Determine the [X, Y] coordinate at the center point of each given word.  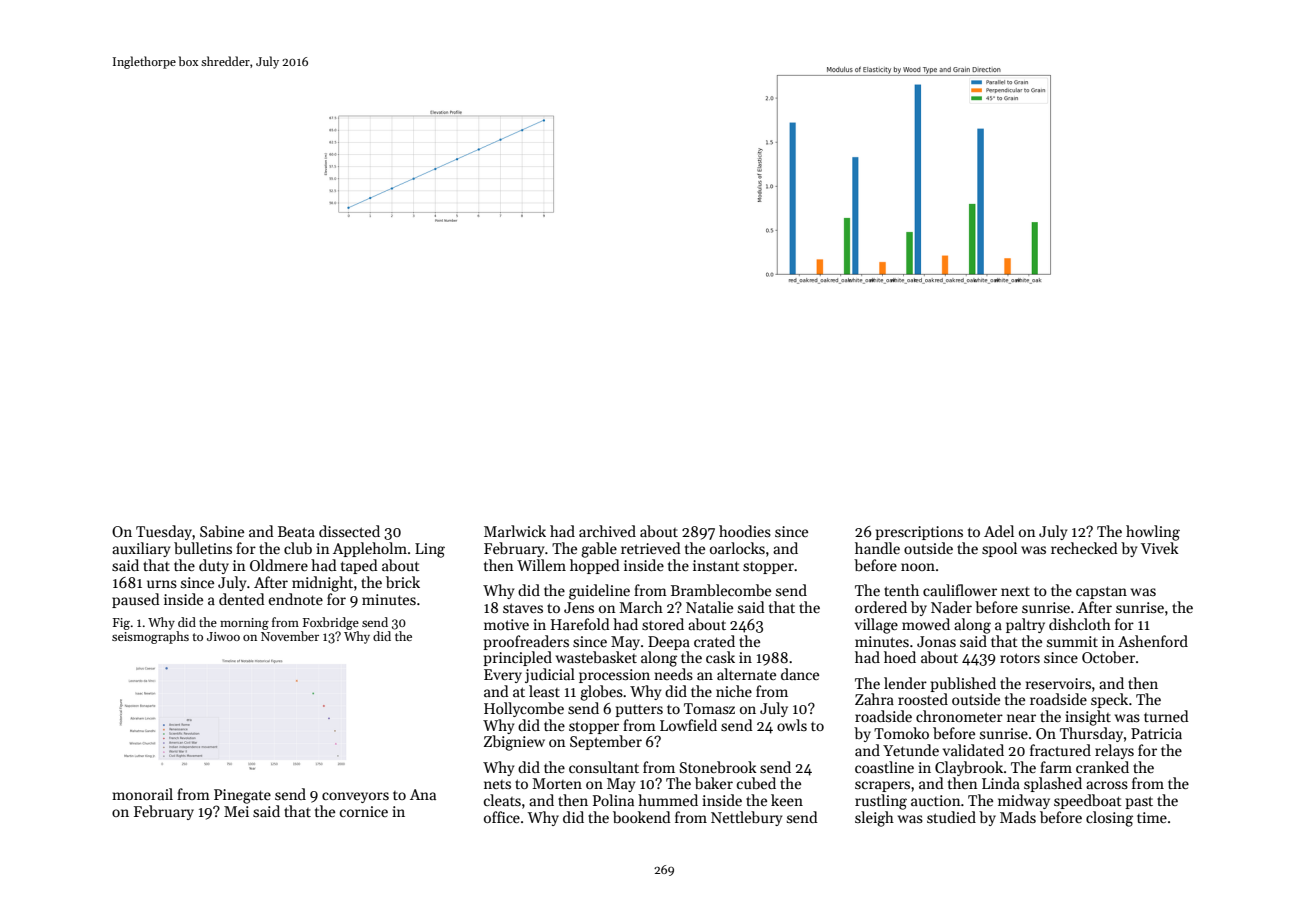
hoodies [745, 531]
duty [214, 566]
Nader [951, 607]
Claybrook [969, 768]
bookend [642, 817]
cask [720, 657]
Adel [999, 531]
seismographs [150, 637]
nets [497, 784]
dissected [349, 531]
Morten [557, 783]
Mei [236, 811]
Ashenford [1153, 641]
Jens [579, 607]
